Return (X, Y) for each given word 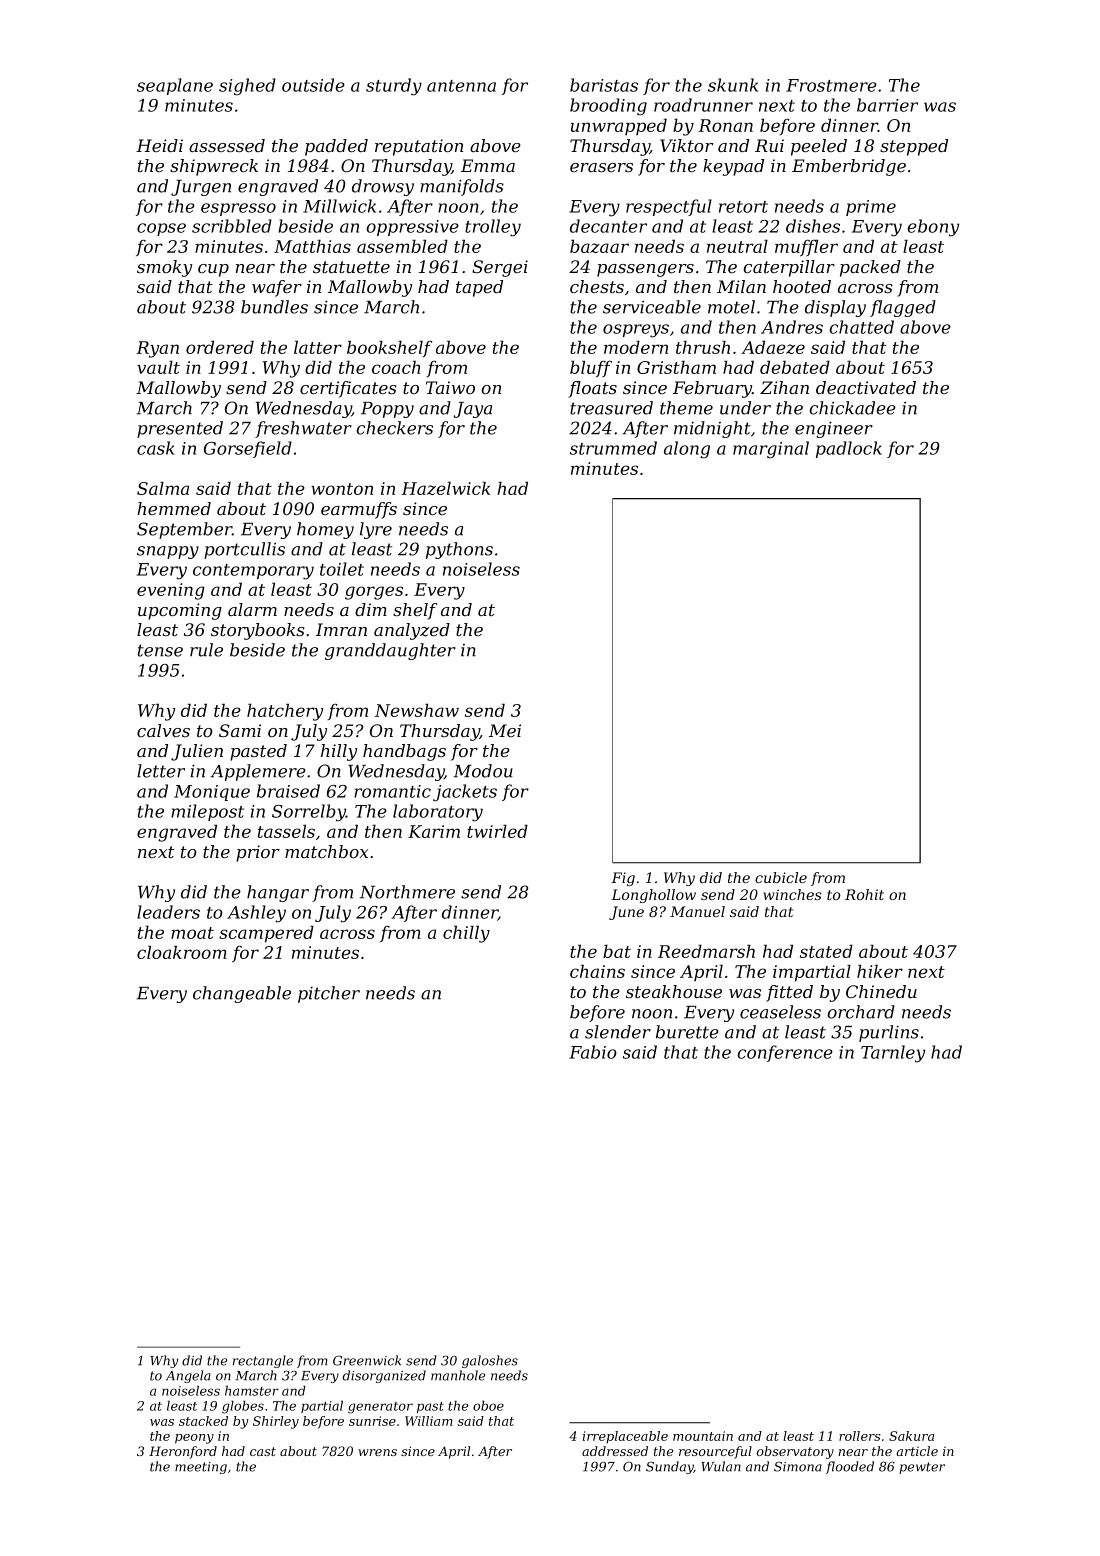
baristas (604, 85)
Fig (623, 879)
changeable (242, 994)
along (687, 450)
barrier (887, 105)
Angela (188, 1376)
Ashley (256, 914)
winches (792, 894)
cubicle (781, 877)
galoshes (490, 1361)
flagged (903, 308)
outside (313, 85)
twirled (497, 831)
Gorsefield (248, 449)
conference (785, 1053)
